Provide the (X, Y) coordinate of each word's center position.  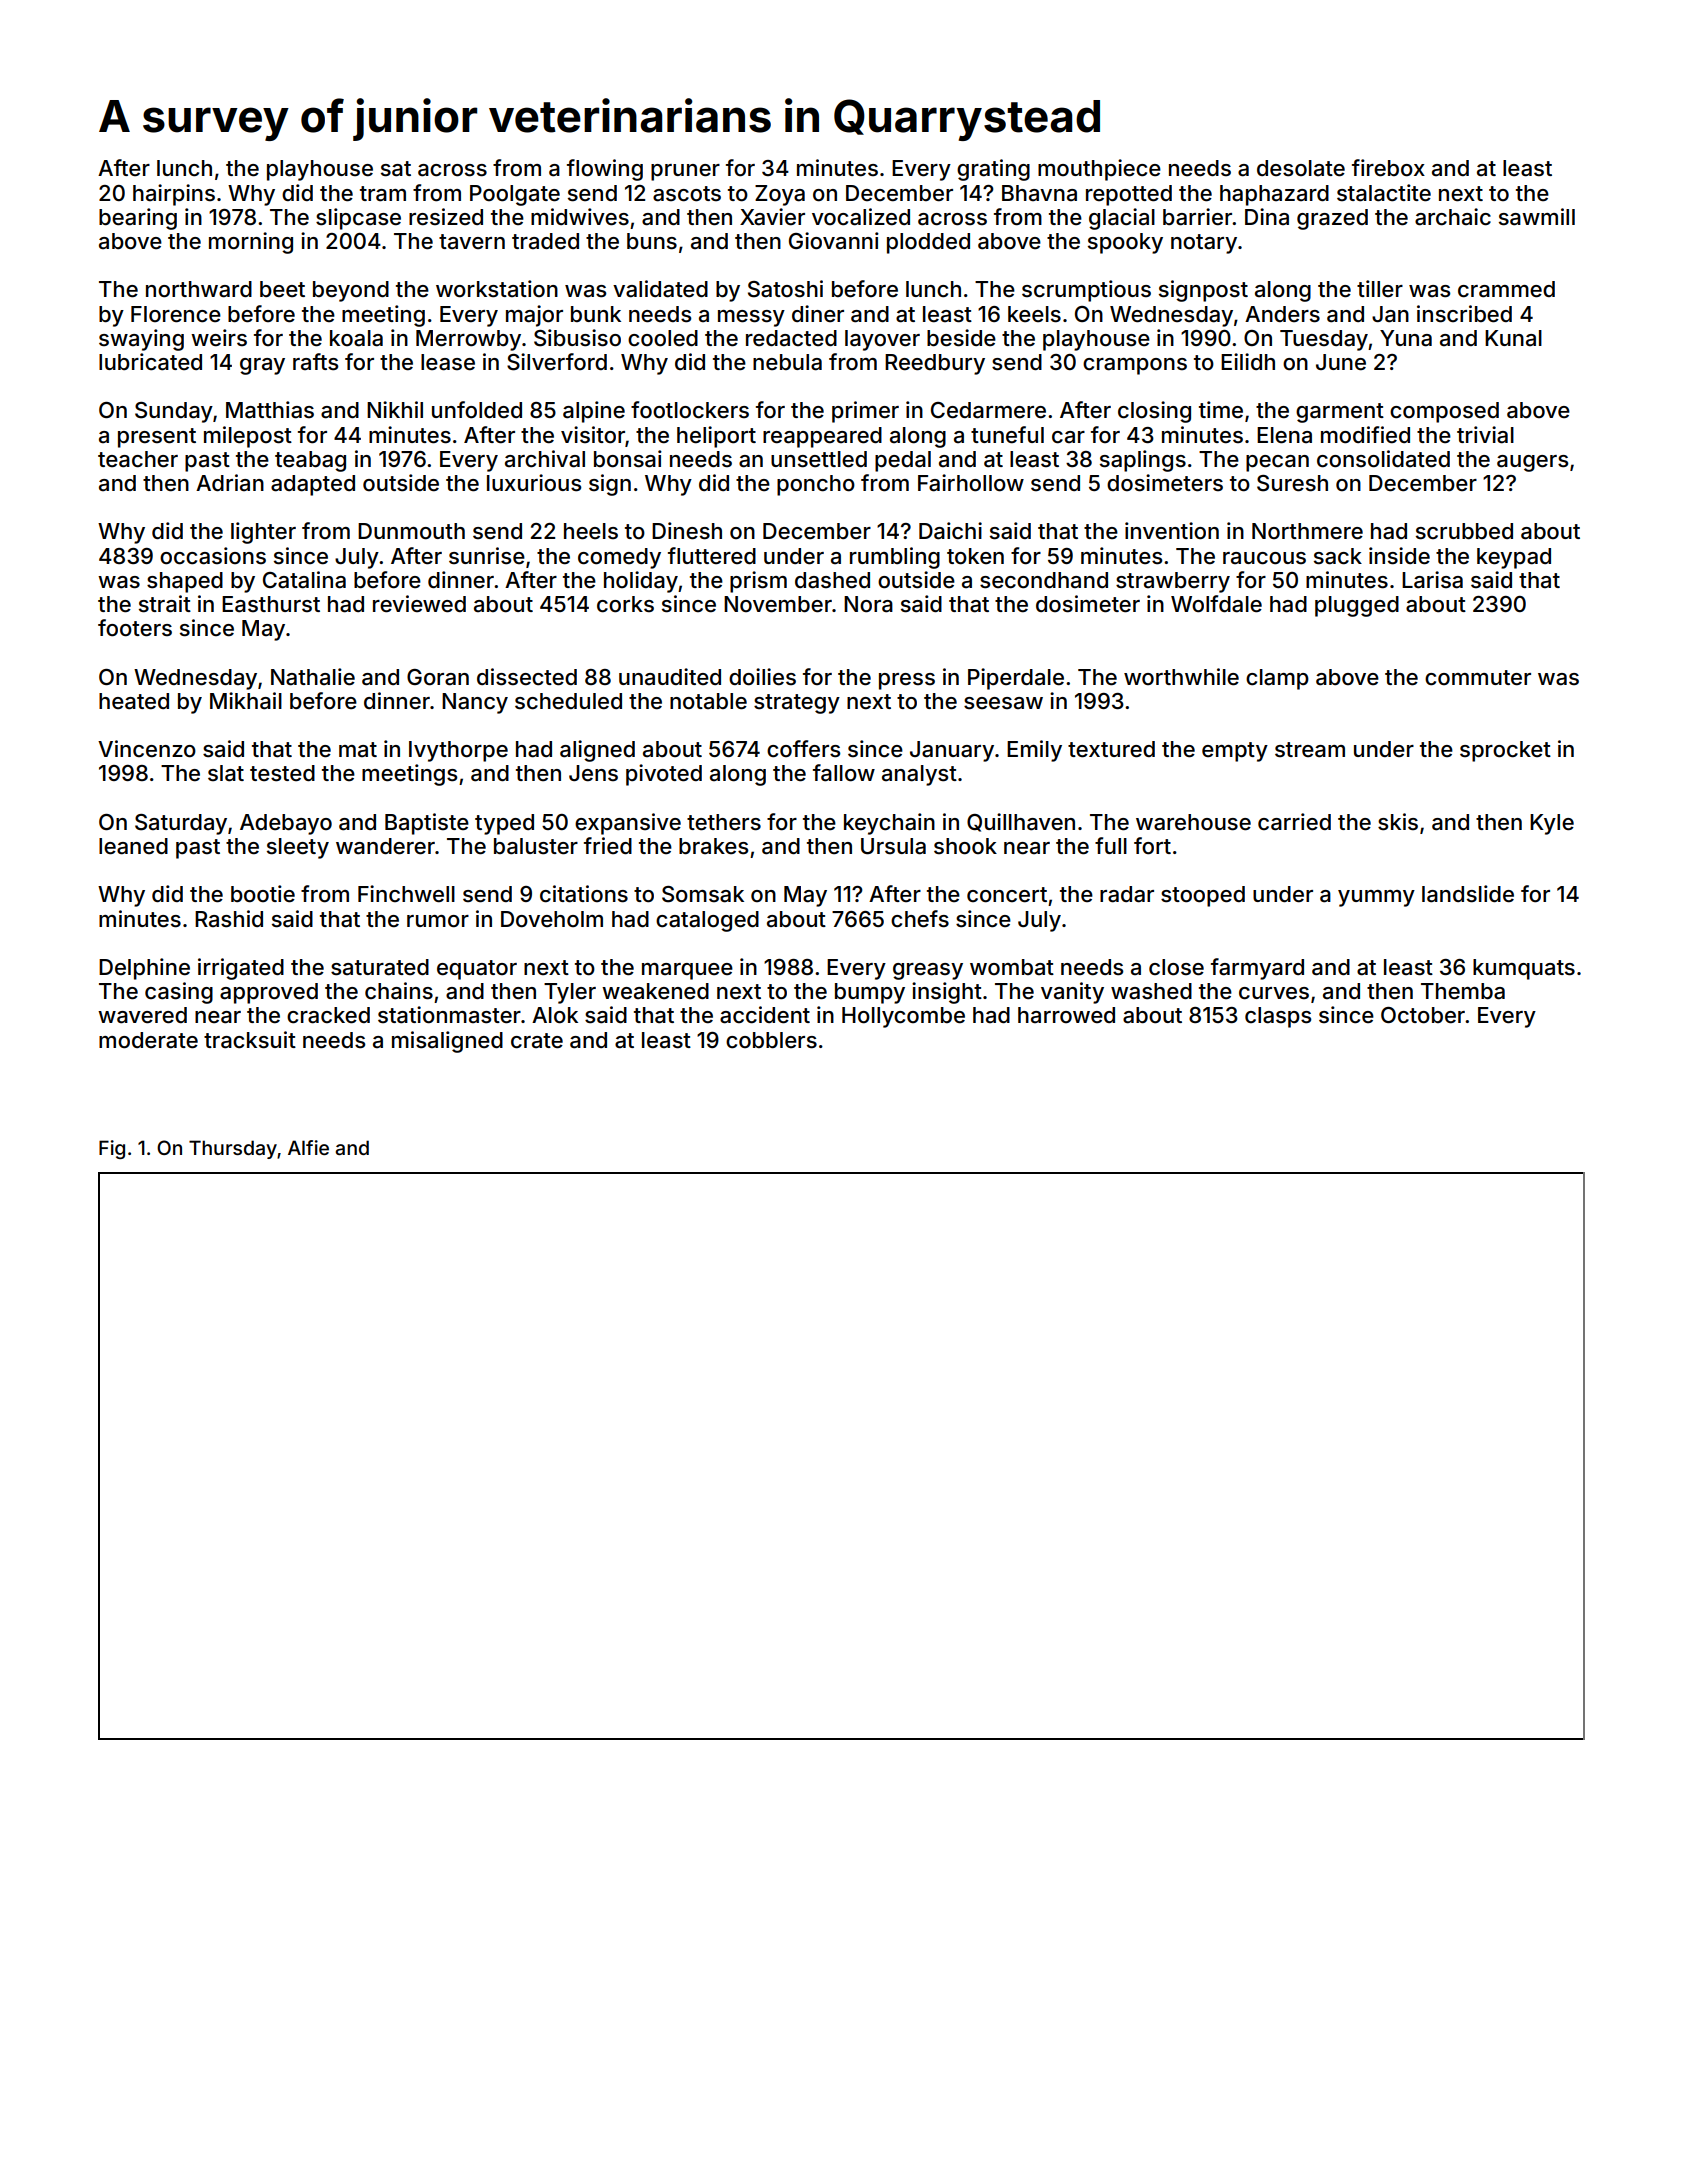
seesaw (1003, 703)
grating (993, 170)
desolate (1301, 168)
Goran (438, 677)
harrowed (1066, 1015)
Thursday (233, 1149)
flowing (605, 170)
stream (1310, 750)
